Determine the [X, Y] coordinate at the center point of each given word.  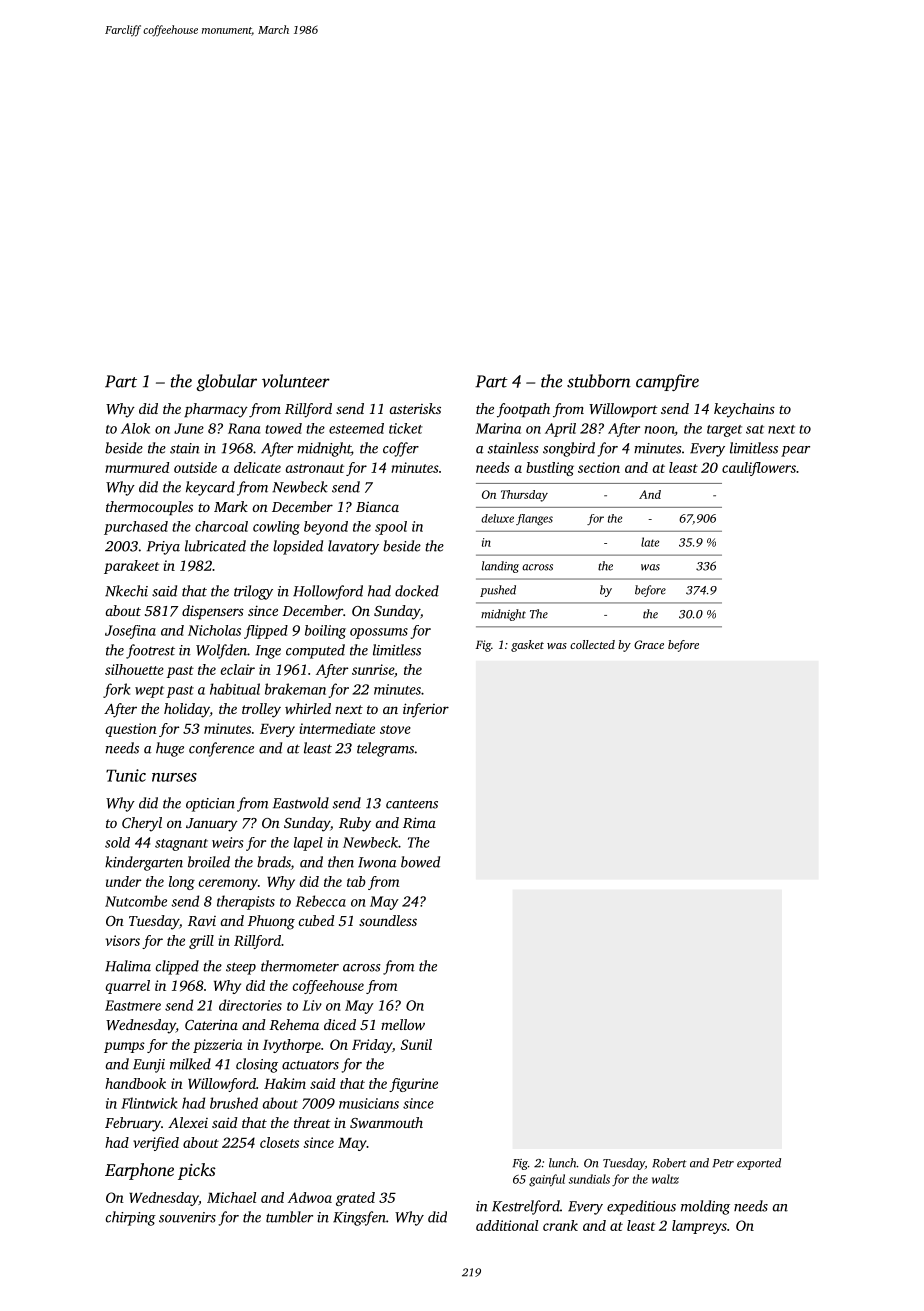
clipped [177, 967]
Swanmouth [386, 1122]
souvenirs [187, 1217]
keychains [744, 410]
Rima [419, 822]
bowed [420, 862]
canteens [412, 804]
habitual [235, 689]
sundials [589, 1179]
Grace [649, 644]
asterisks [415, 408]
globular [227, 382]
